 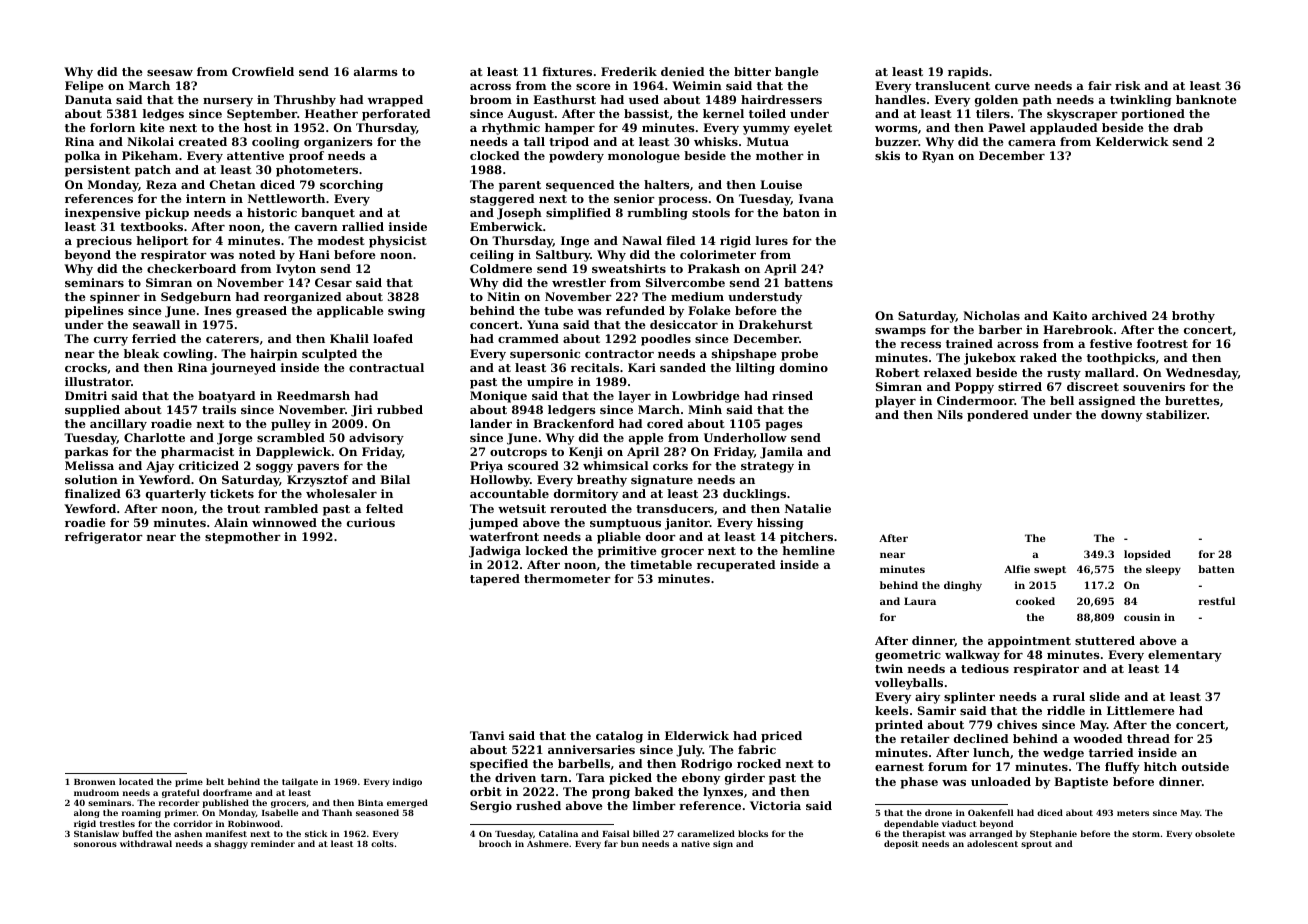 I want to click on located, so click(x=136, y=781).
